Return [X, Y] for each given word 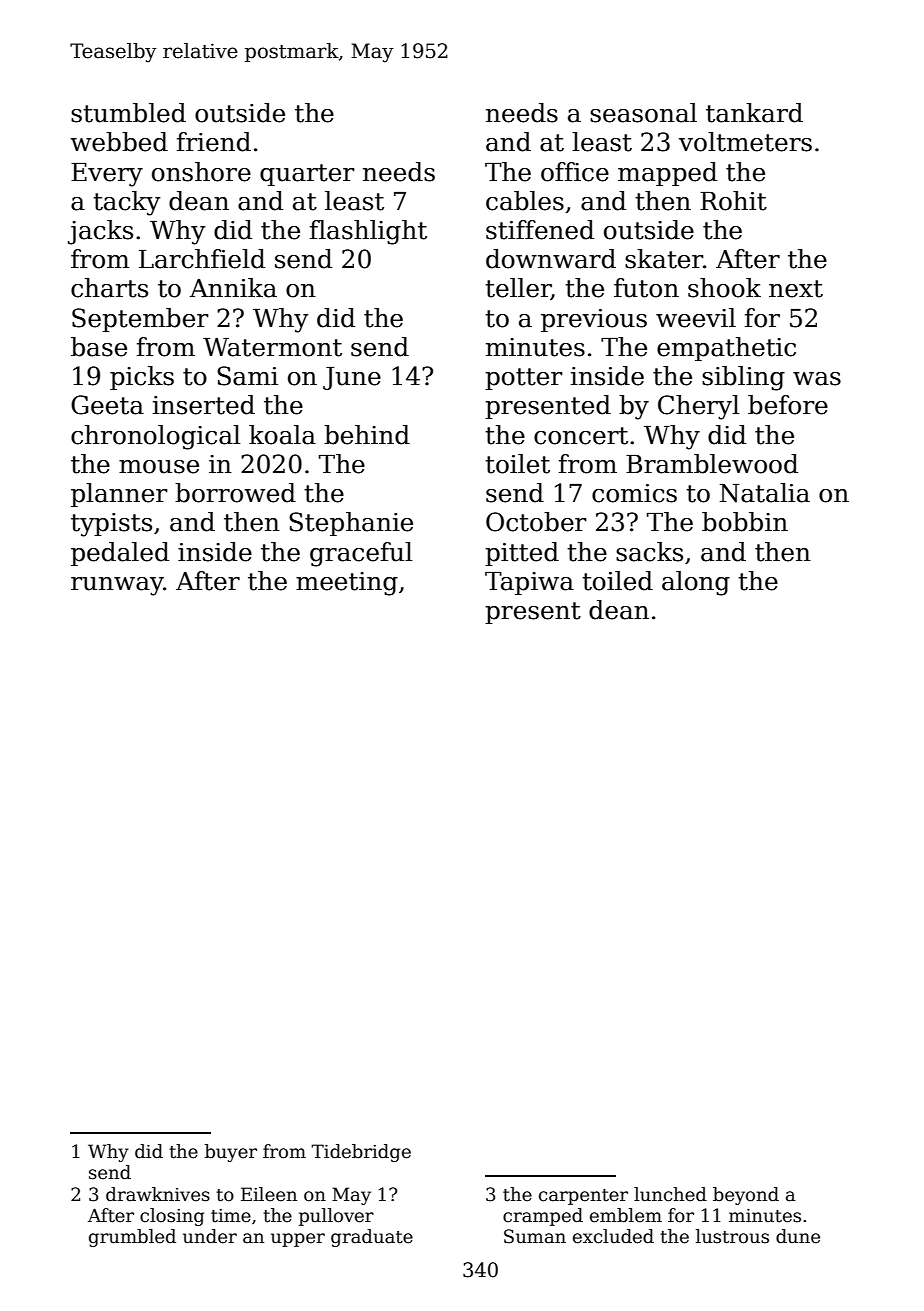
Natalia [765, 493]
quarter [307, 175]
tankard [754, 113]
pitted [522, 554]
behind [367, 435]
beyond [746, 1196]
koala [282, 435]
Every [107, 175]
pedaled [120, 554]
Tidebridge [361, 1153]
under [210, 1236]
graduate [372, 1238]
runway [117, 586]
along [696, 583]
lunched [670, 1194]
